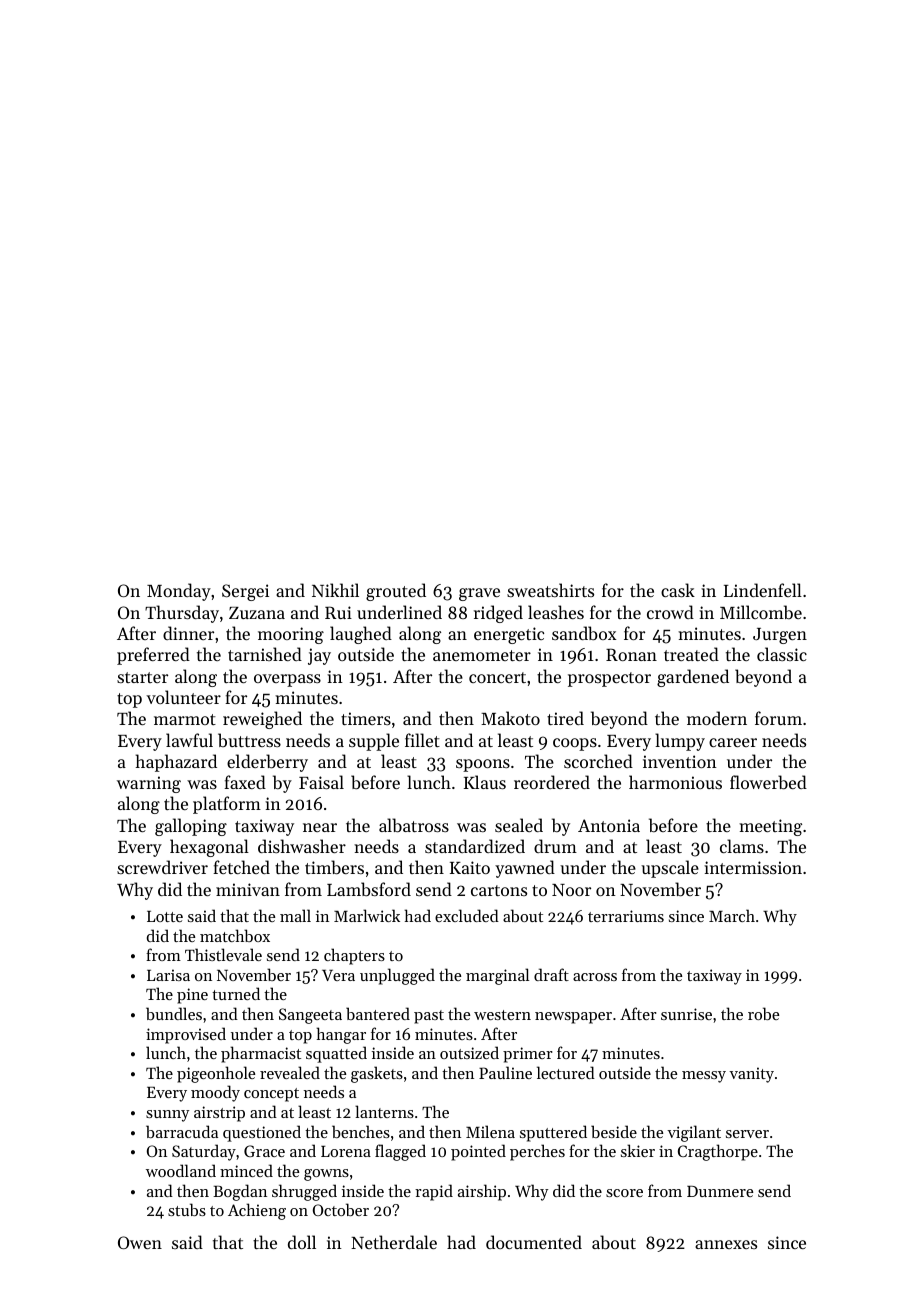 The width and height of the page is (924, 1314). I want to click on robe, so click(763, 1013).
